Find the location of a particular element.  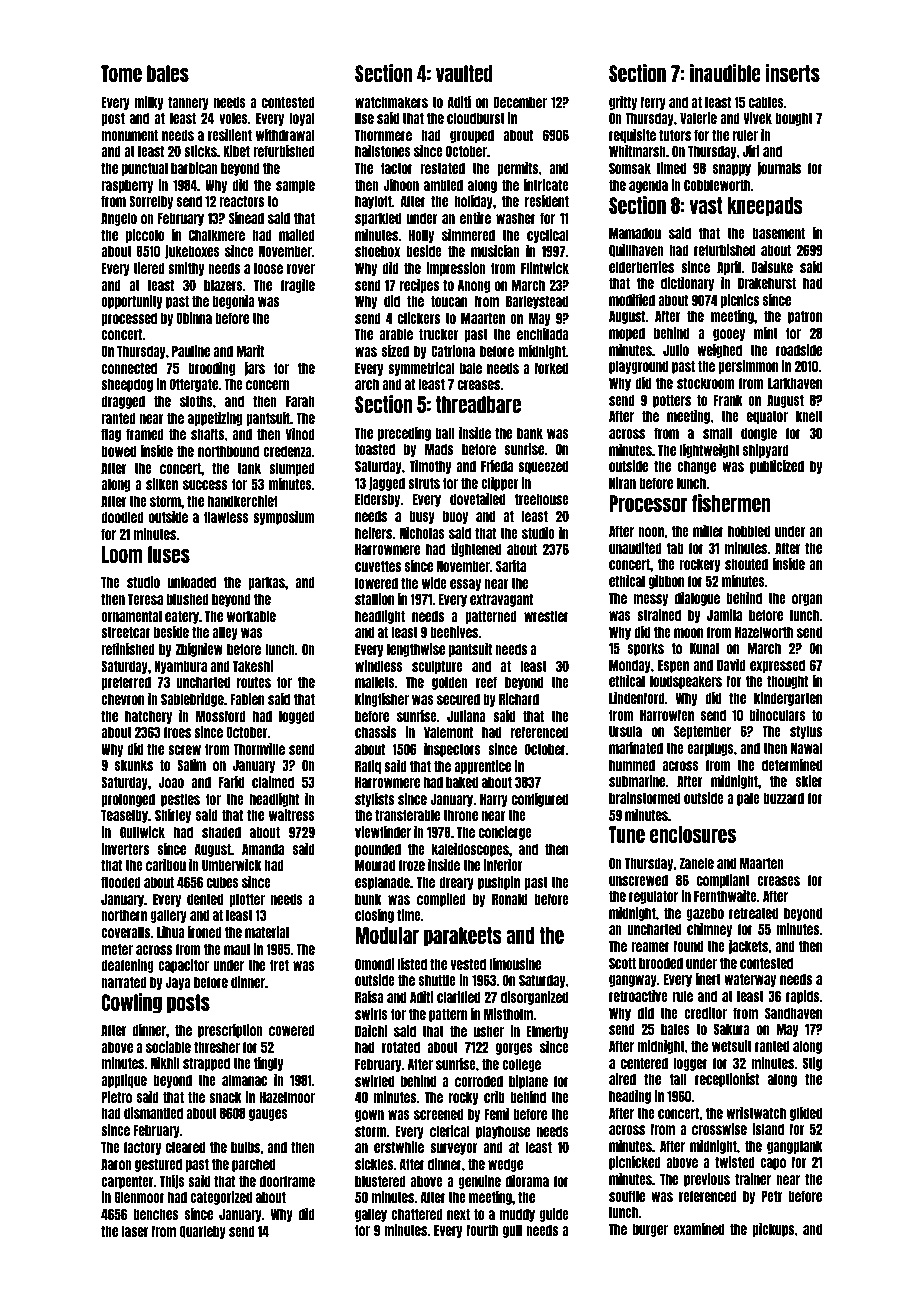

wrestler is located at coordinates (546, 616).
